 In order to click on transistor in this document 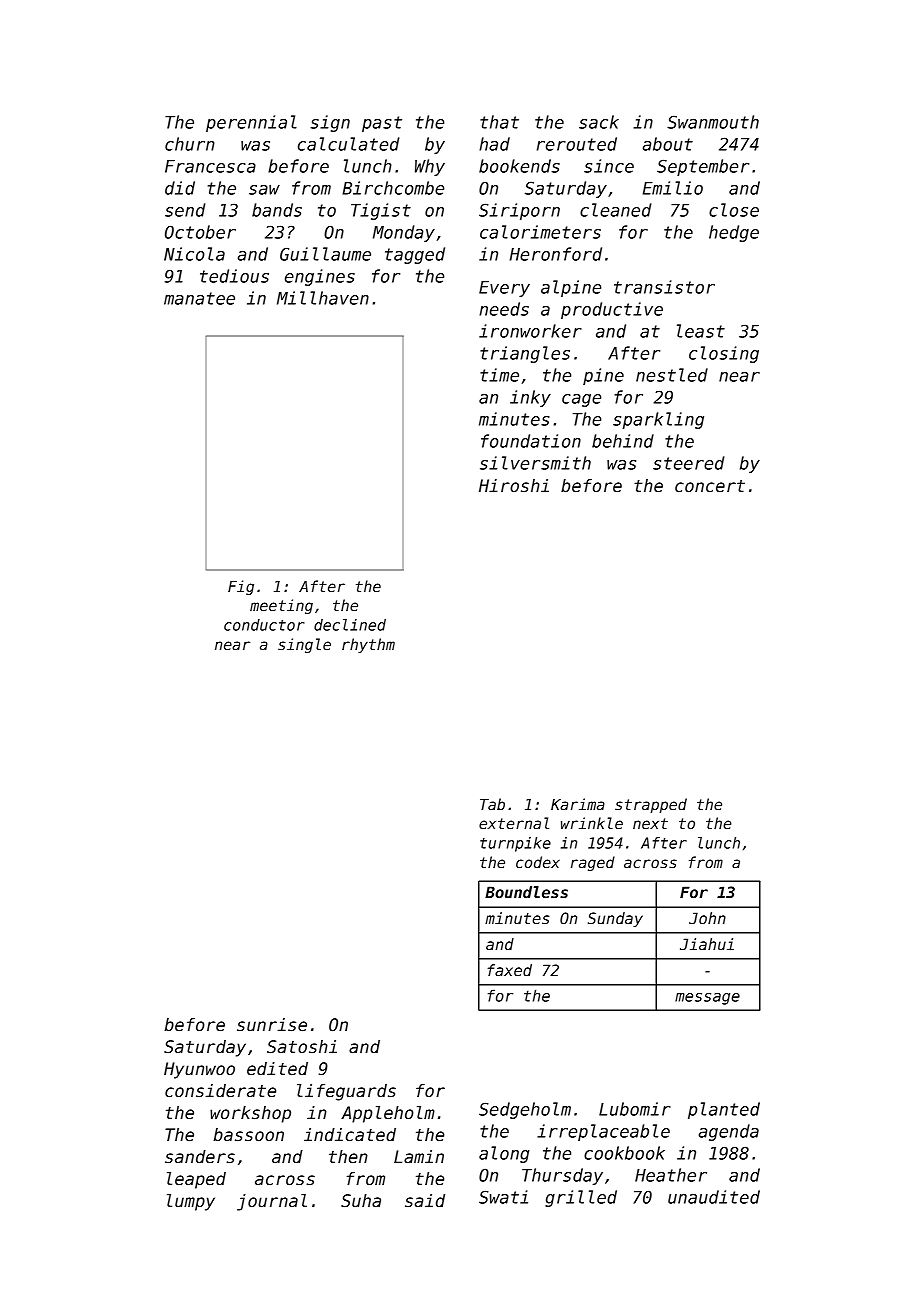, I will do `click(664, 287)`.
